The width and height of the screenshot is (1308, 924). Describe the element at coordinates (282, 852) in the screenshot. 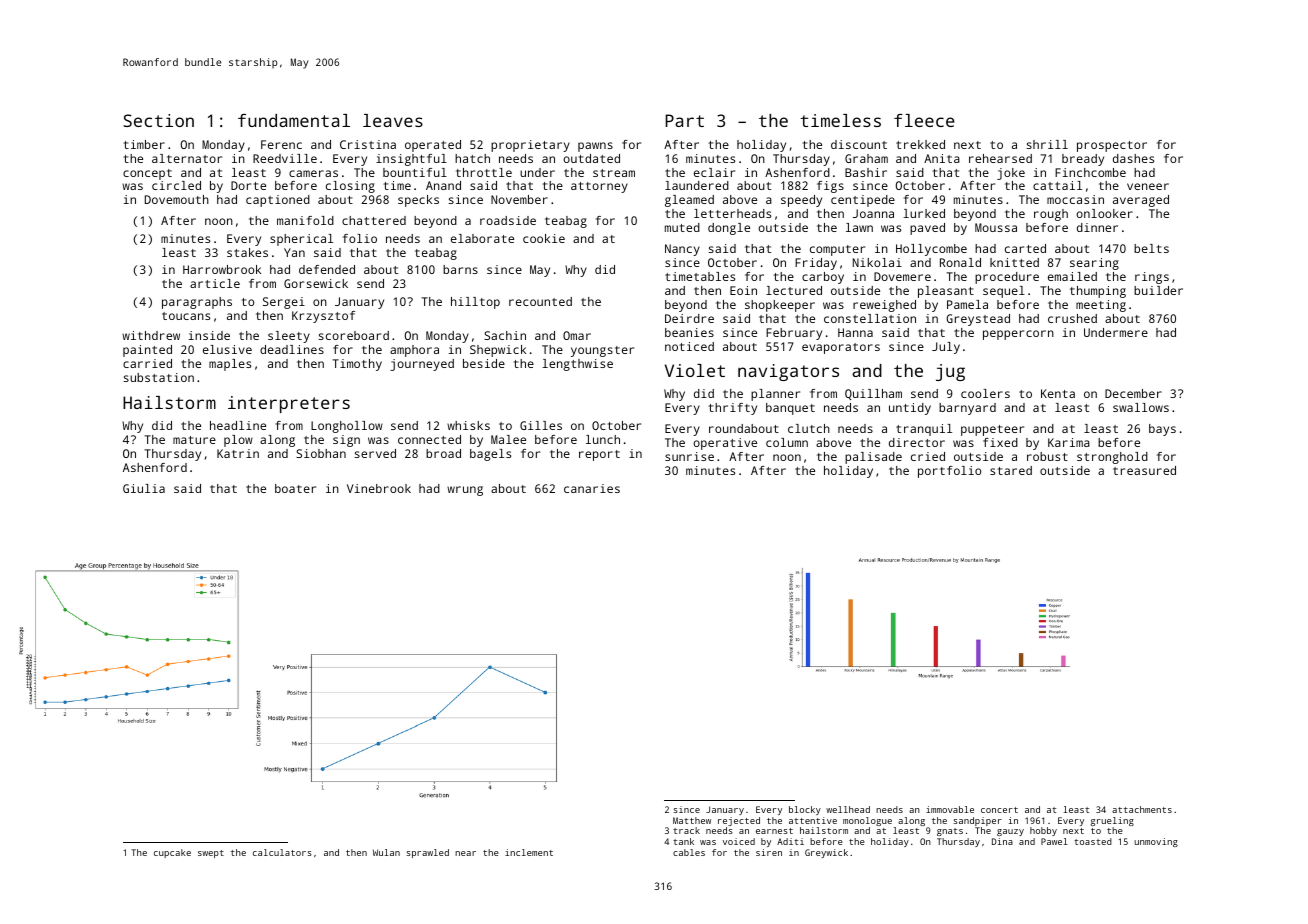

I see `calculators` at that location.
